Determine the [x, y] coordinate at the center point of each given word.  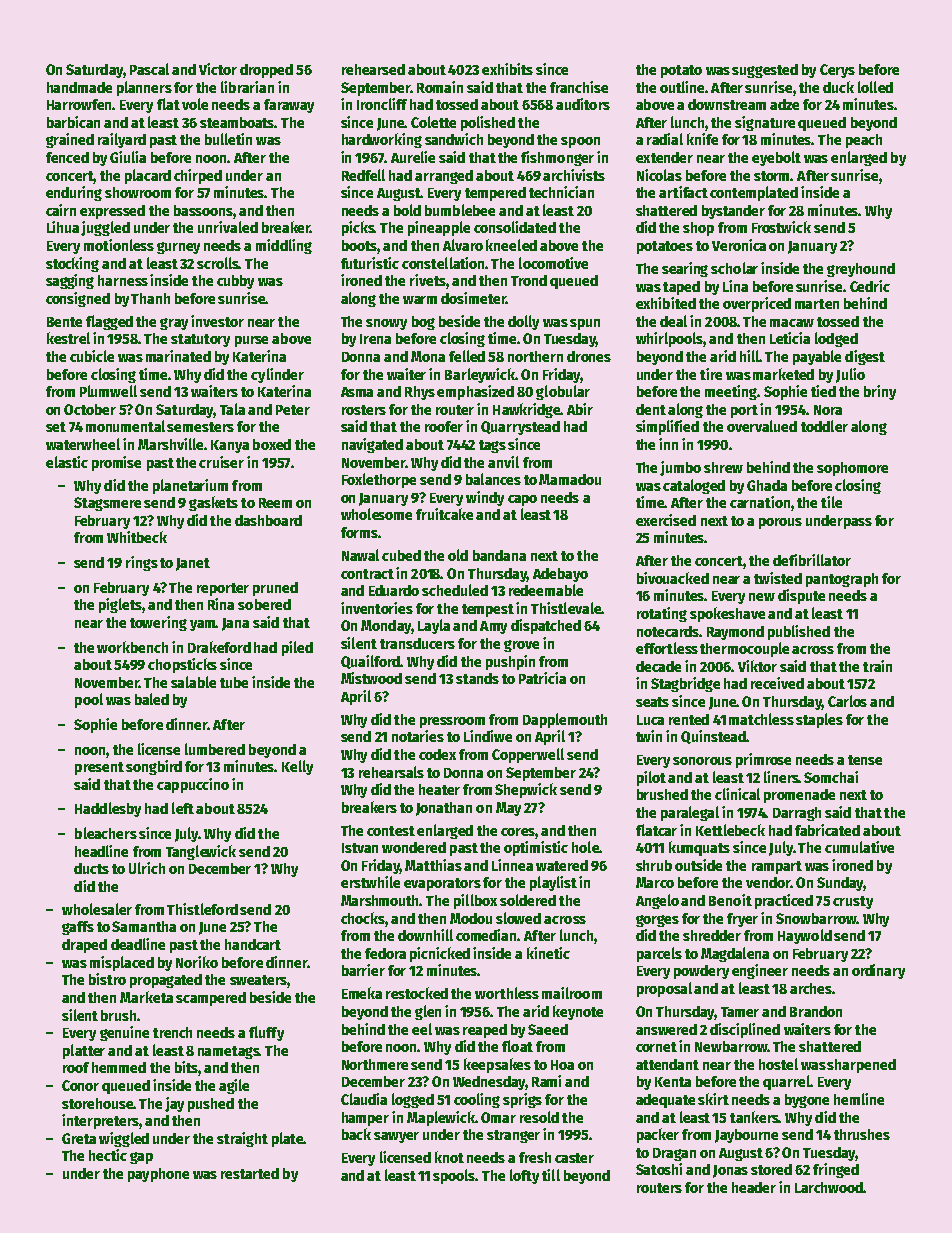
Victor [218, 69]
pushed [211, 1105]
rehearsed [373, 69]
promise [116, 463]
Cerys [837, 71]
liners [781, 777]
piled [297, 648]
